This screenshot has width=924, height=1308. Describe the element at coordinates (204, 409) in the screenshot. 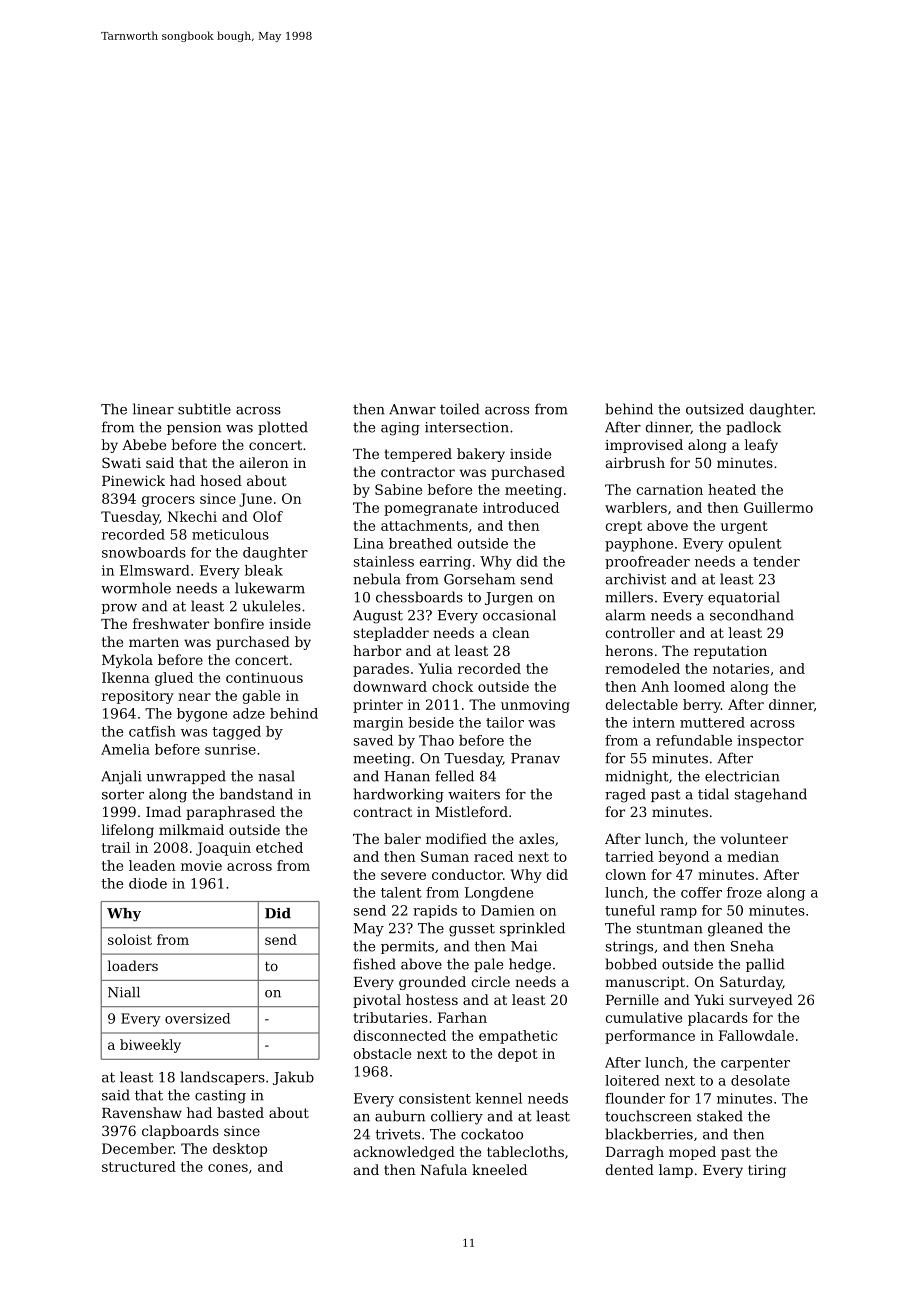

I see `subtitle` at that location.
